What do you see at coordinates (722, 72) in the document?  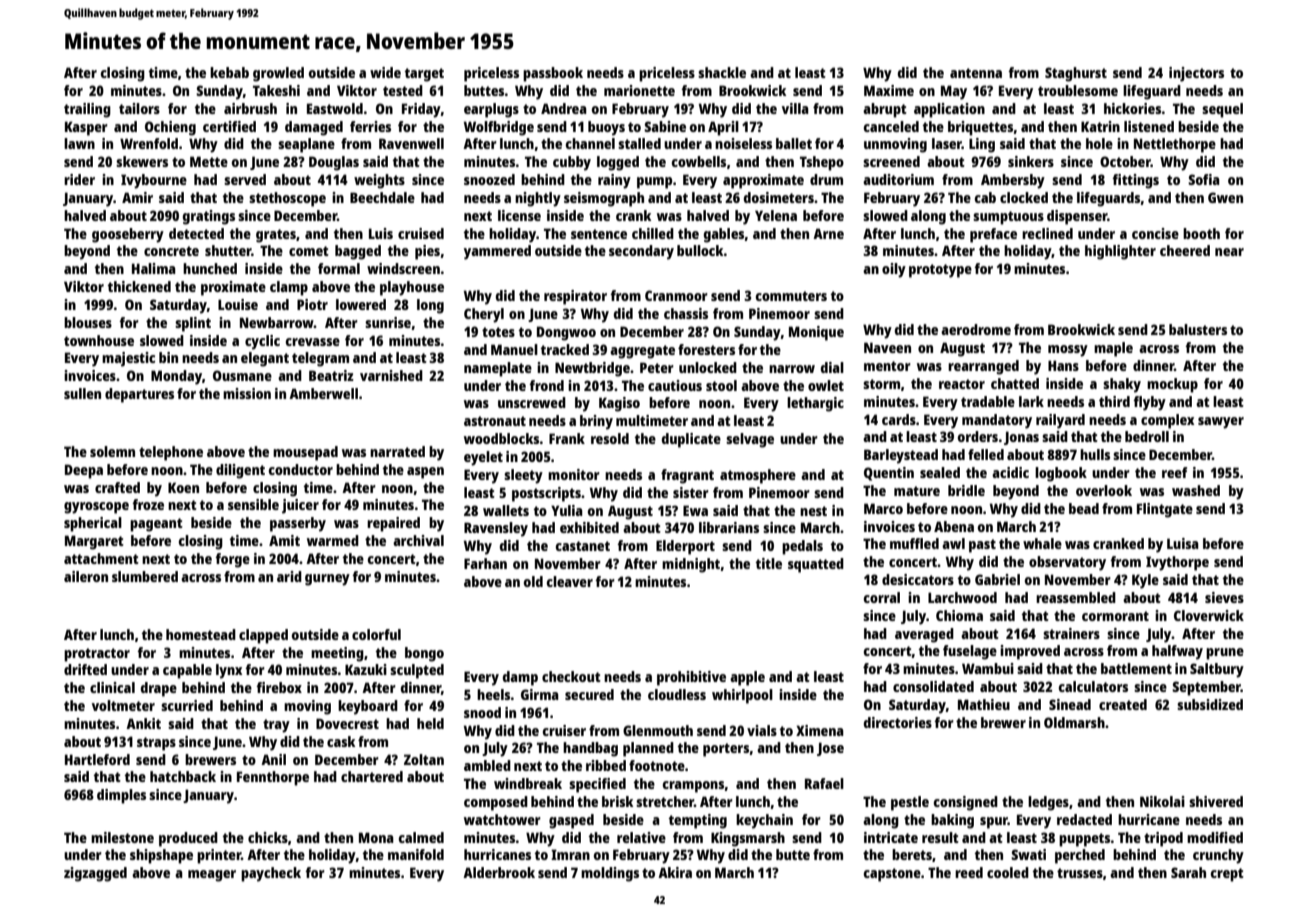 I see `shackle` at bounding box center [722, 72].
